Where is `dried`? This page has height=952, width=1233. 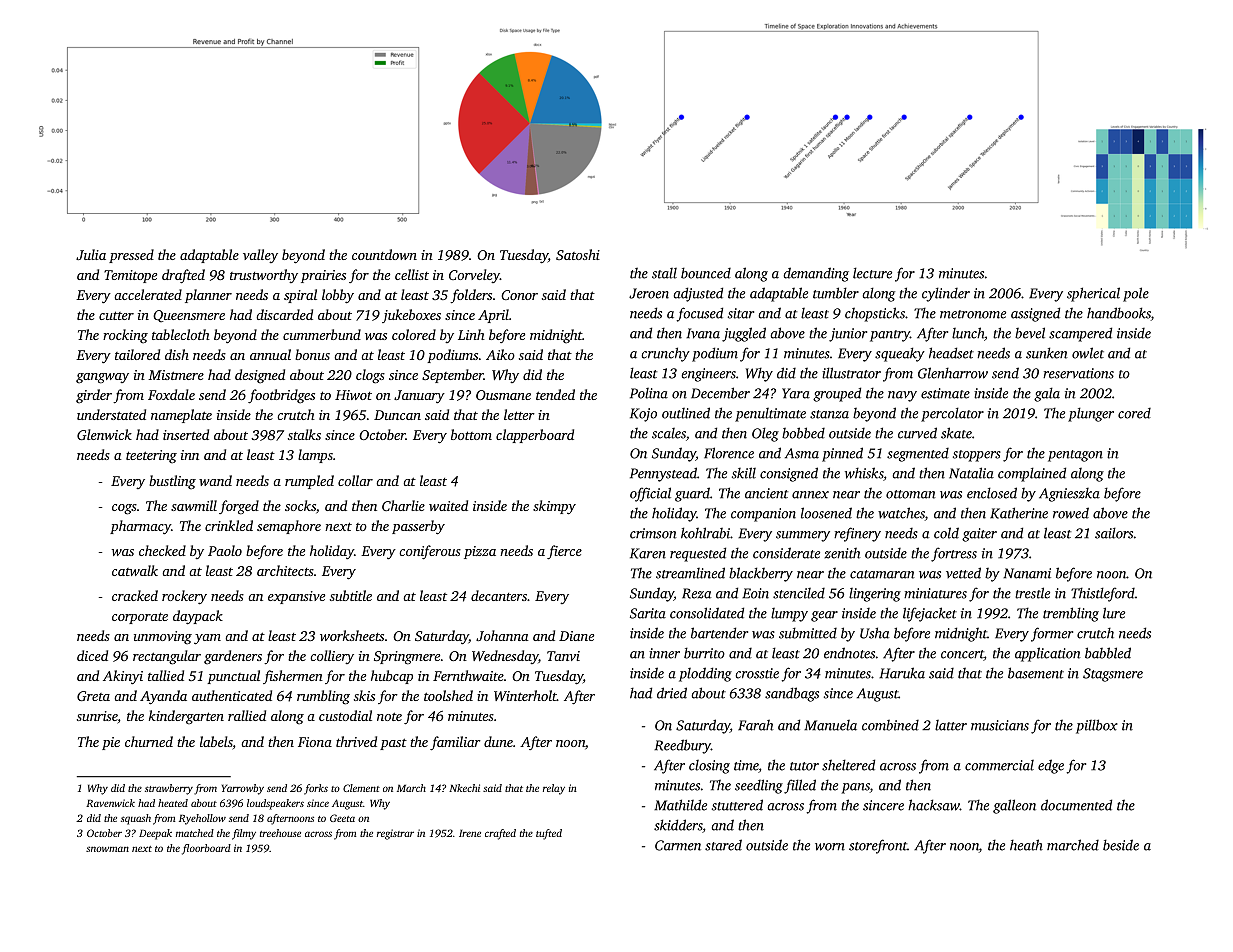 dried is located at coordinates (672, 693).
